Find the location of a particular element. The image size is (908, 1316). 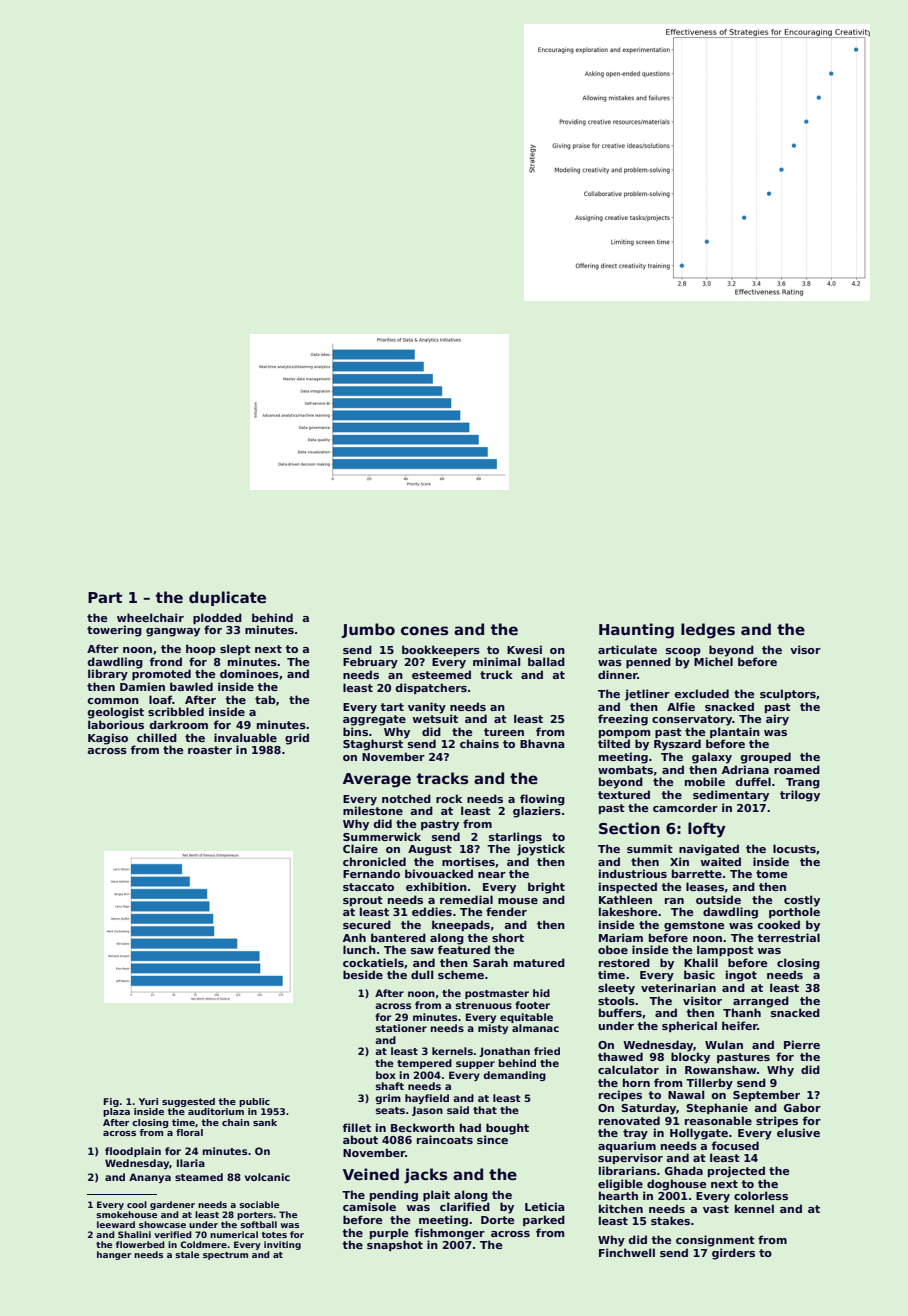

invaluable is located at coordinates (245, 737).
